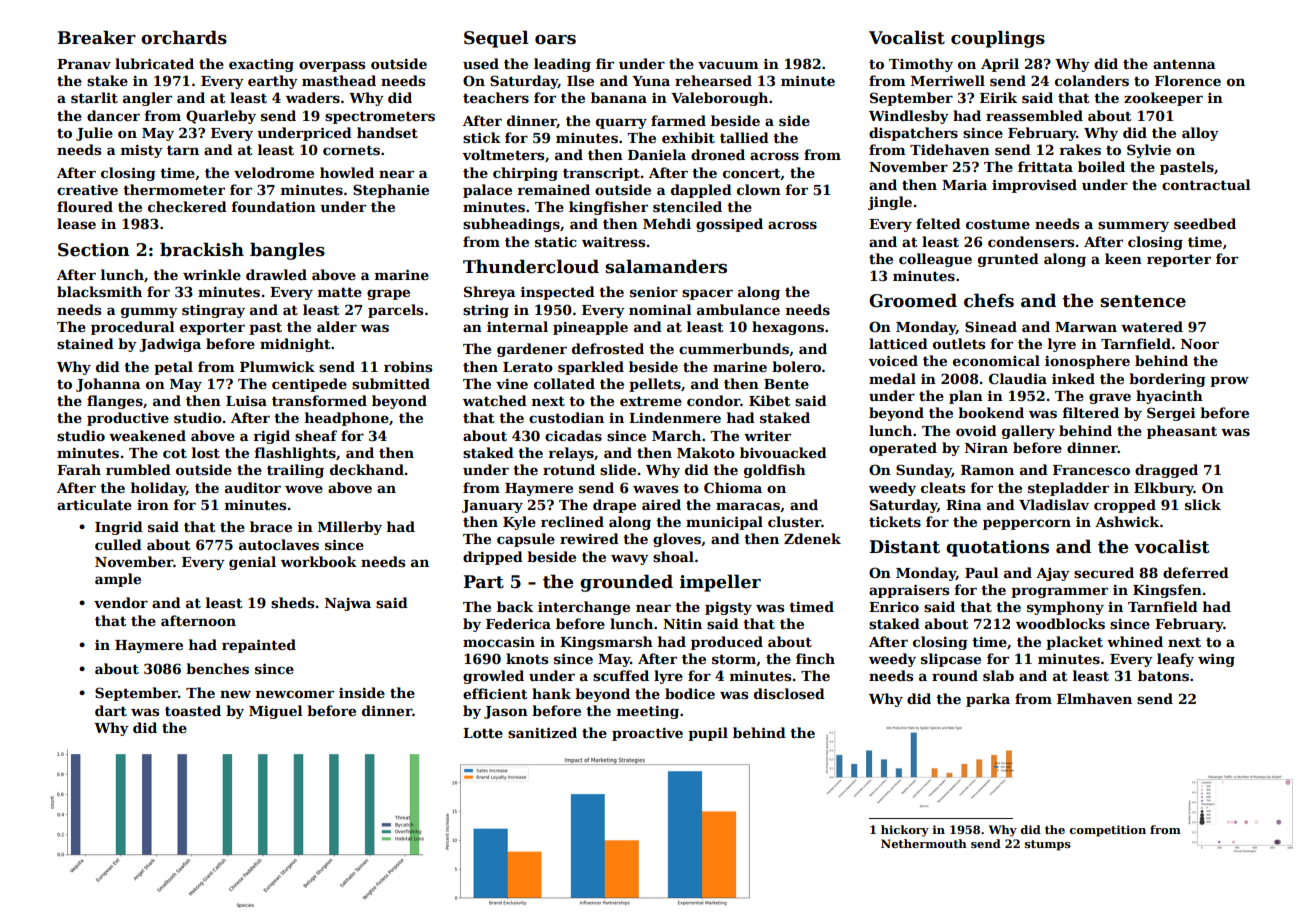  I want to click on stumps, so click(1048, 845).
